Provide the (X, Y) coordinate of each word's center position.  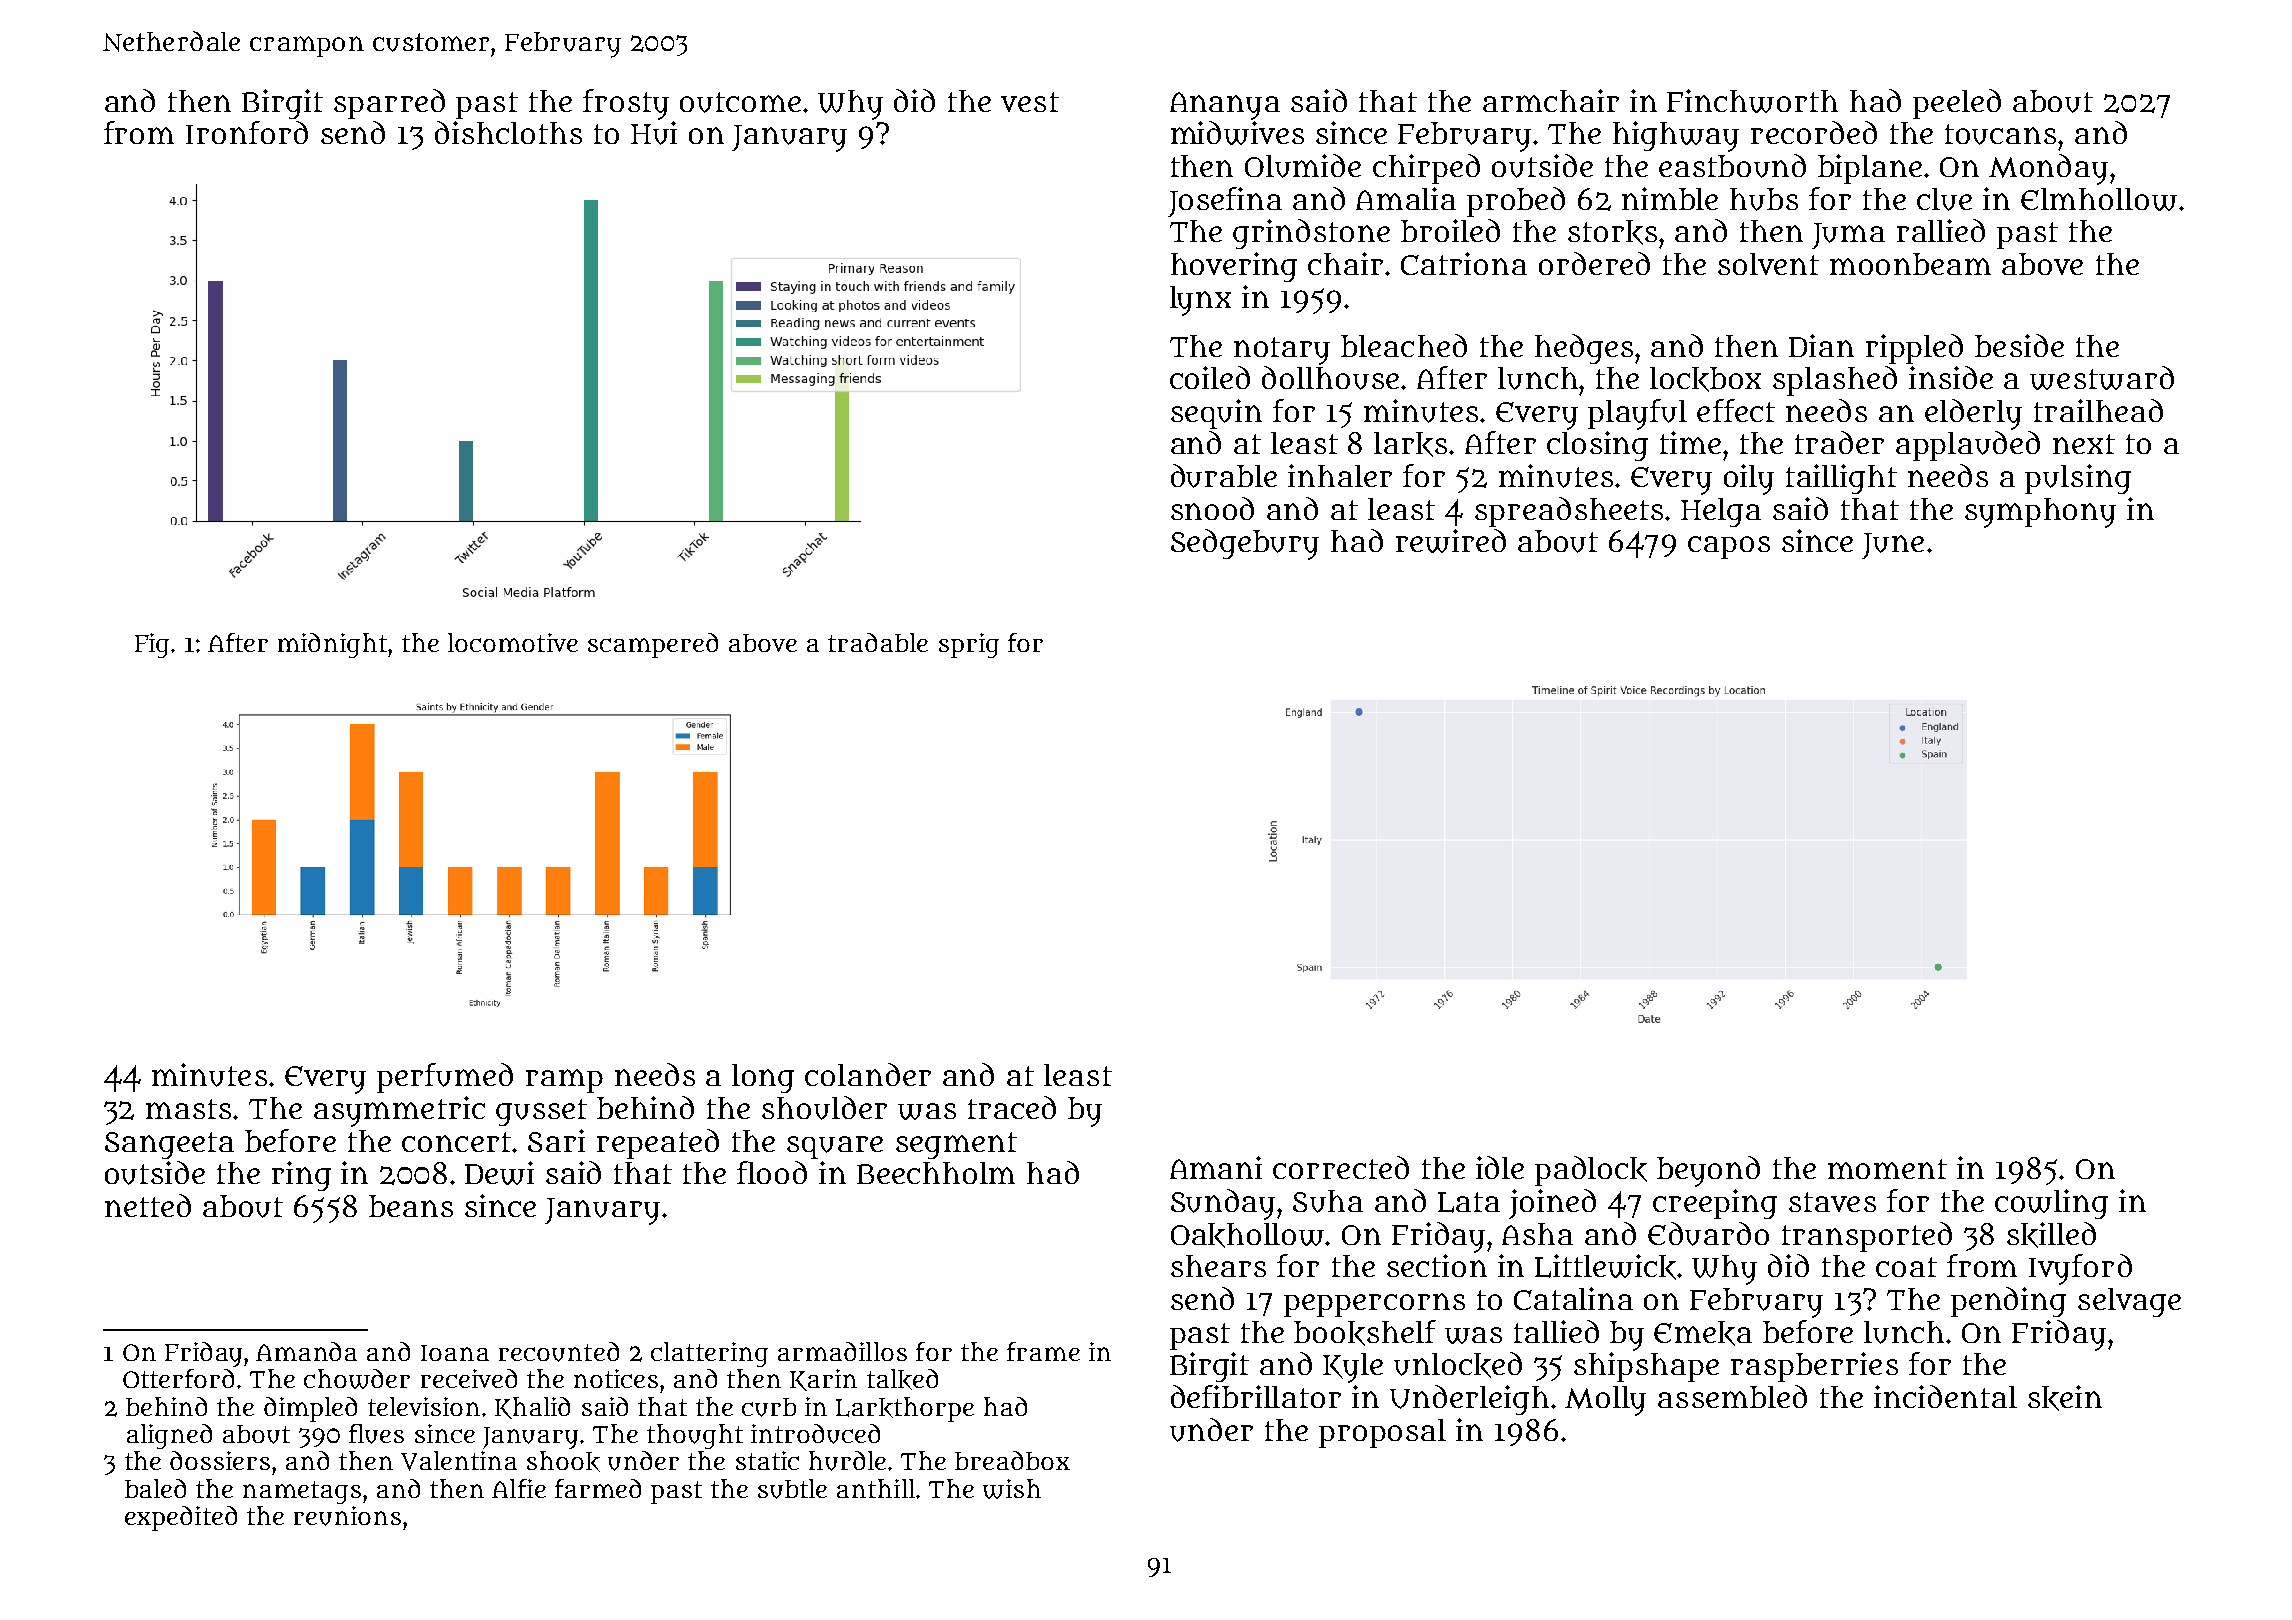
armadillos (842, 1351)
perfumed (445, 1078)
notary (1282, 351)
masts (188, 1109)
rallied (1941, 230)
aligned (169, 1436)
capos (1729, 547)
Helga (1721, 512)
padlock (1591, 1171)
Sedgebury (1245, 544)
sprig (969, 645)
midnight (332, 645)
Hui (654, 133)
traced (1012, 1107)
